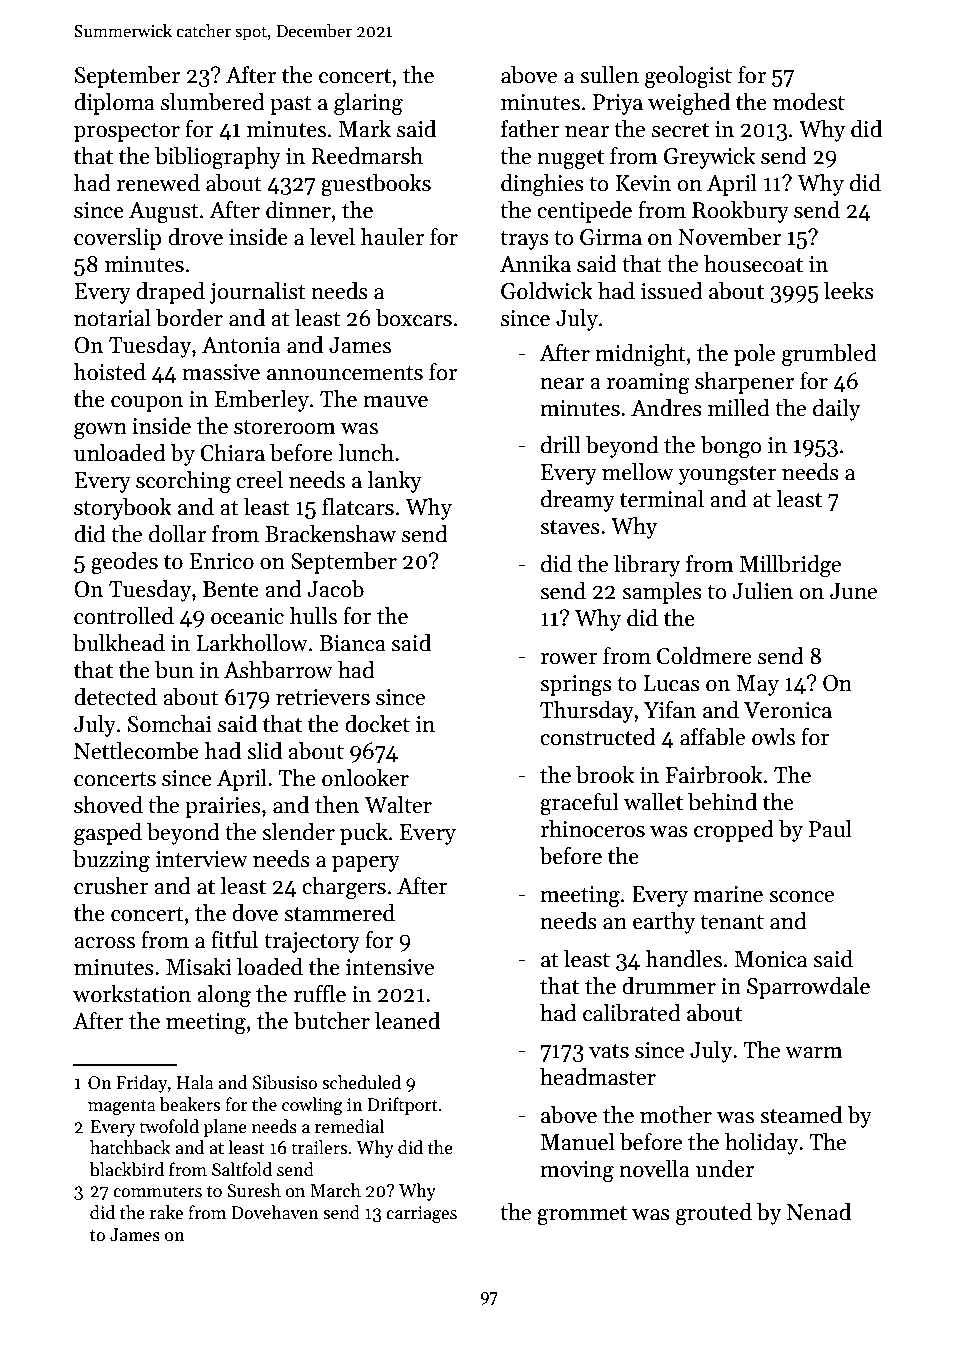 This image has height=1363, width=960. Describe the element at coordinates (368, 104) in the image. I see `glaring` at that location.
